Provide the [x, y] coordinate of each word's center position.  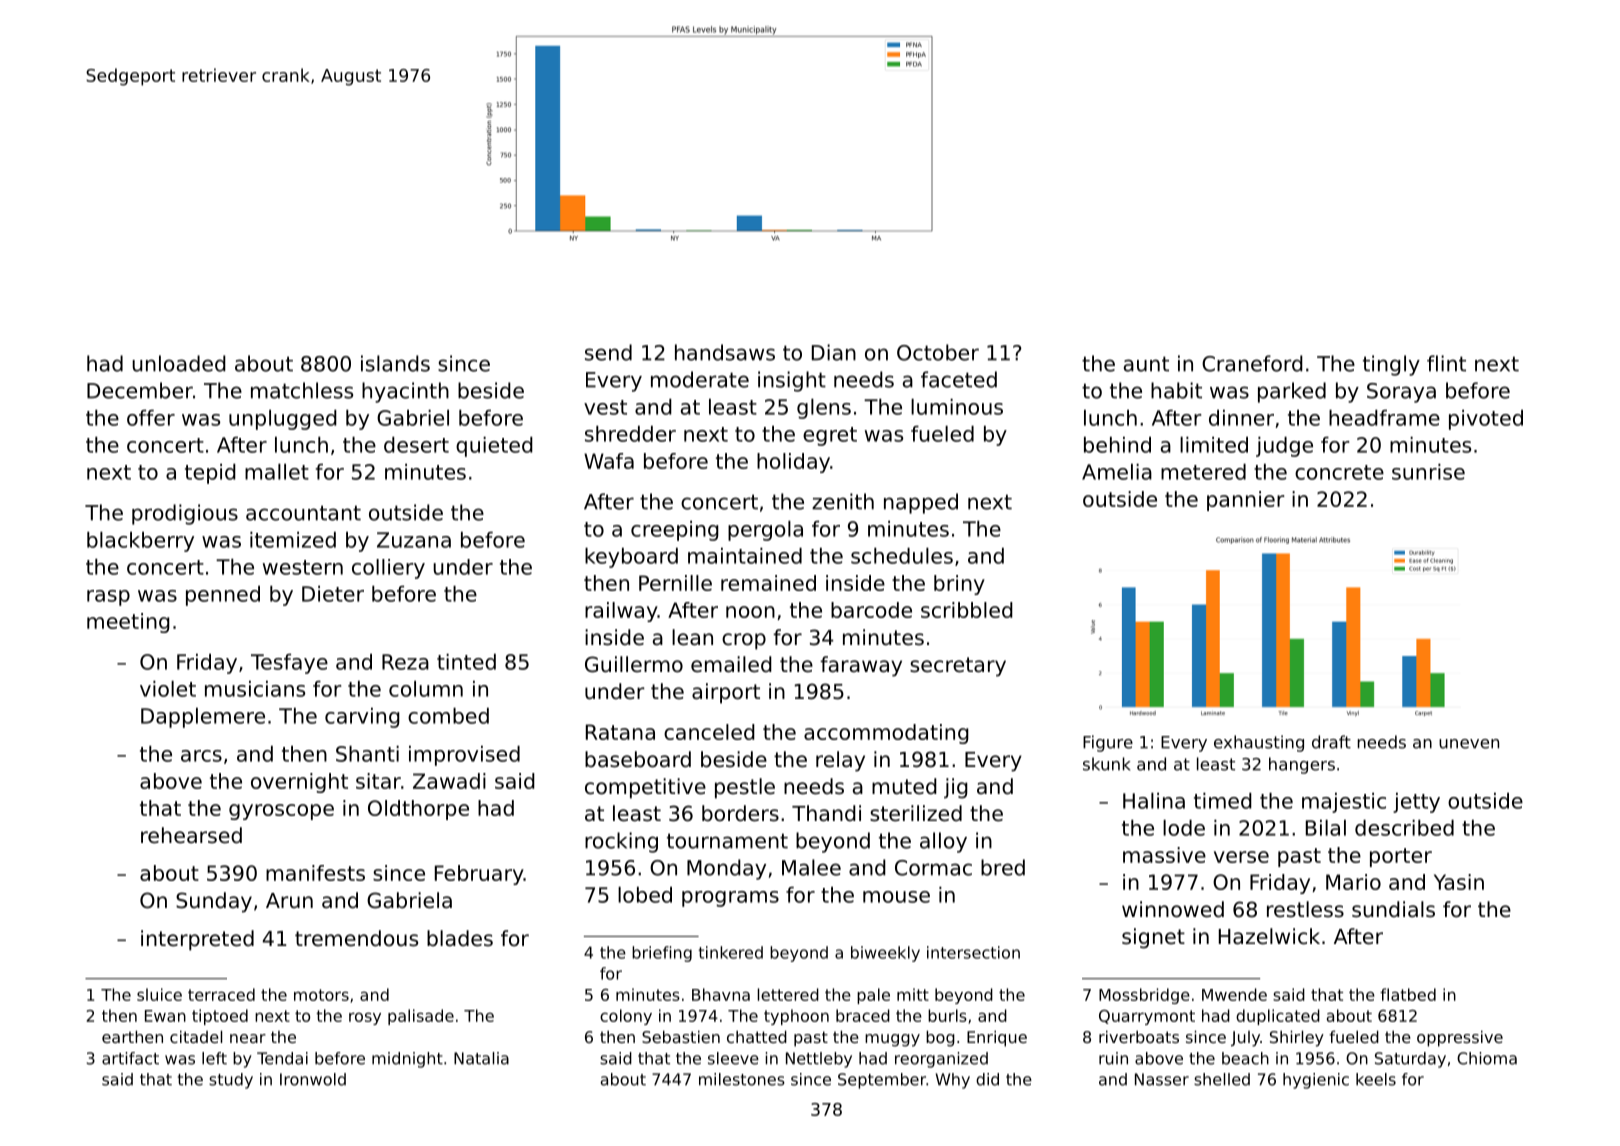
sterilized [916, 813]
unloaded [179, 363]
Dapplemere [203, 718]
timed [1223, 801]
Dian [834, 352]
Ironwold [313, 1079]
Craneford [1252, 363]
